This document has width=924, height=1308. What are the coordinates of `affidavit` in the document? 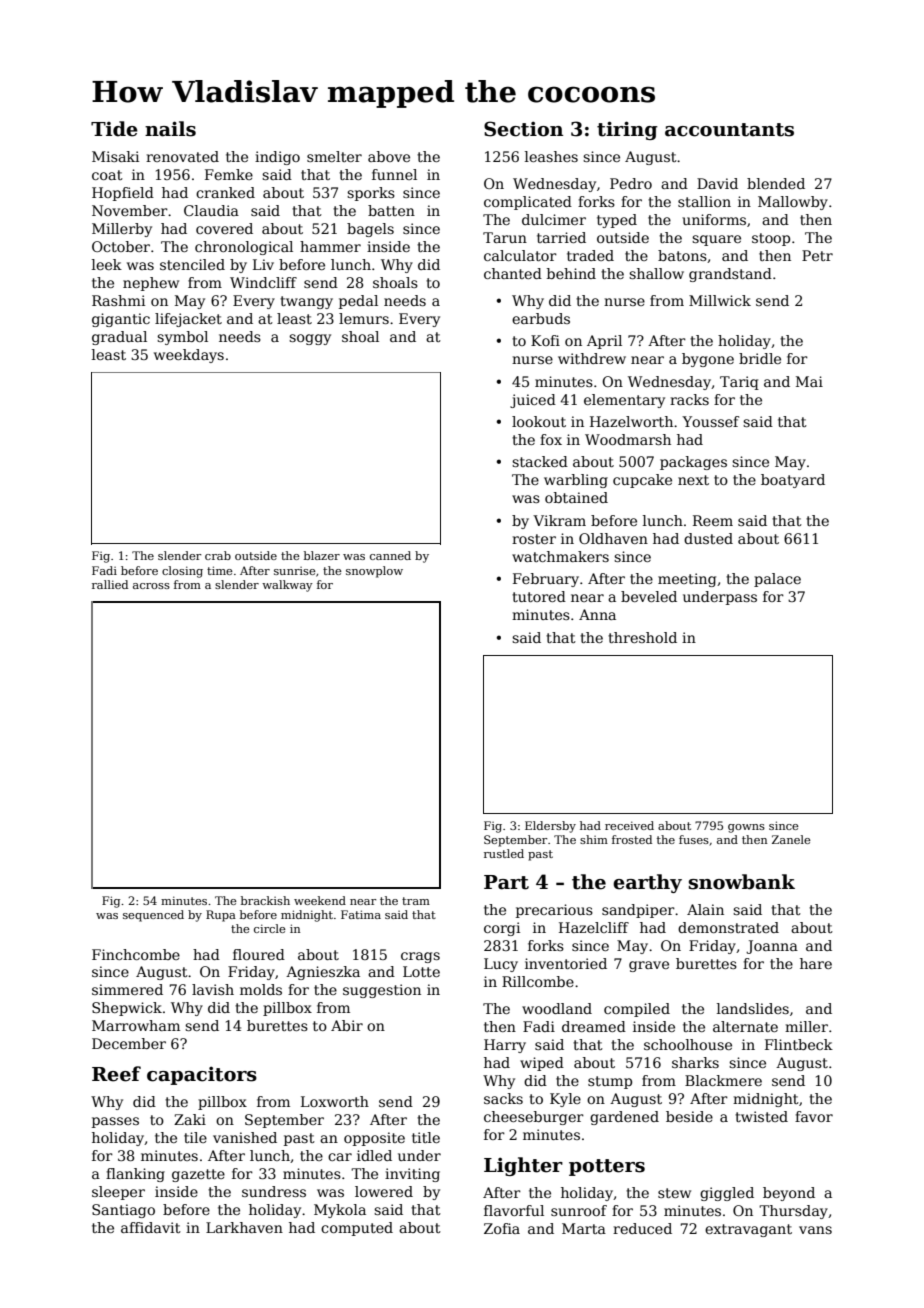 It's located at (151, 1227).
